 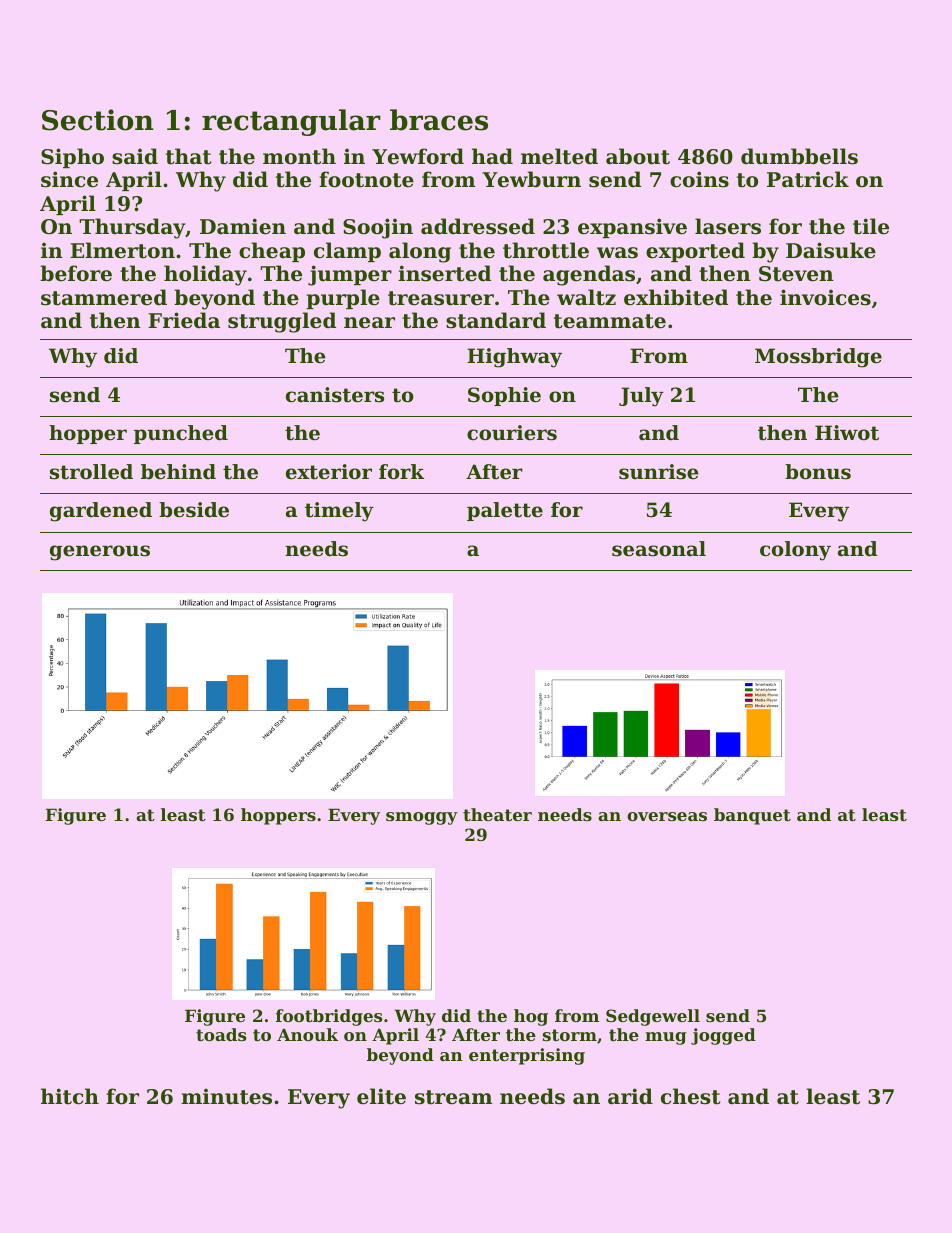 What do you see at coordinates (69, 179) in the page?
I see `since` at bounding box center [69, 179].
